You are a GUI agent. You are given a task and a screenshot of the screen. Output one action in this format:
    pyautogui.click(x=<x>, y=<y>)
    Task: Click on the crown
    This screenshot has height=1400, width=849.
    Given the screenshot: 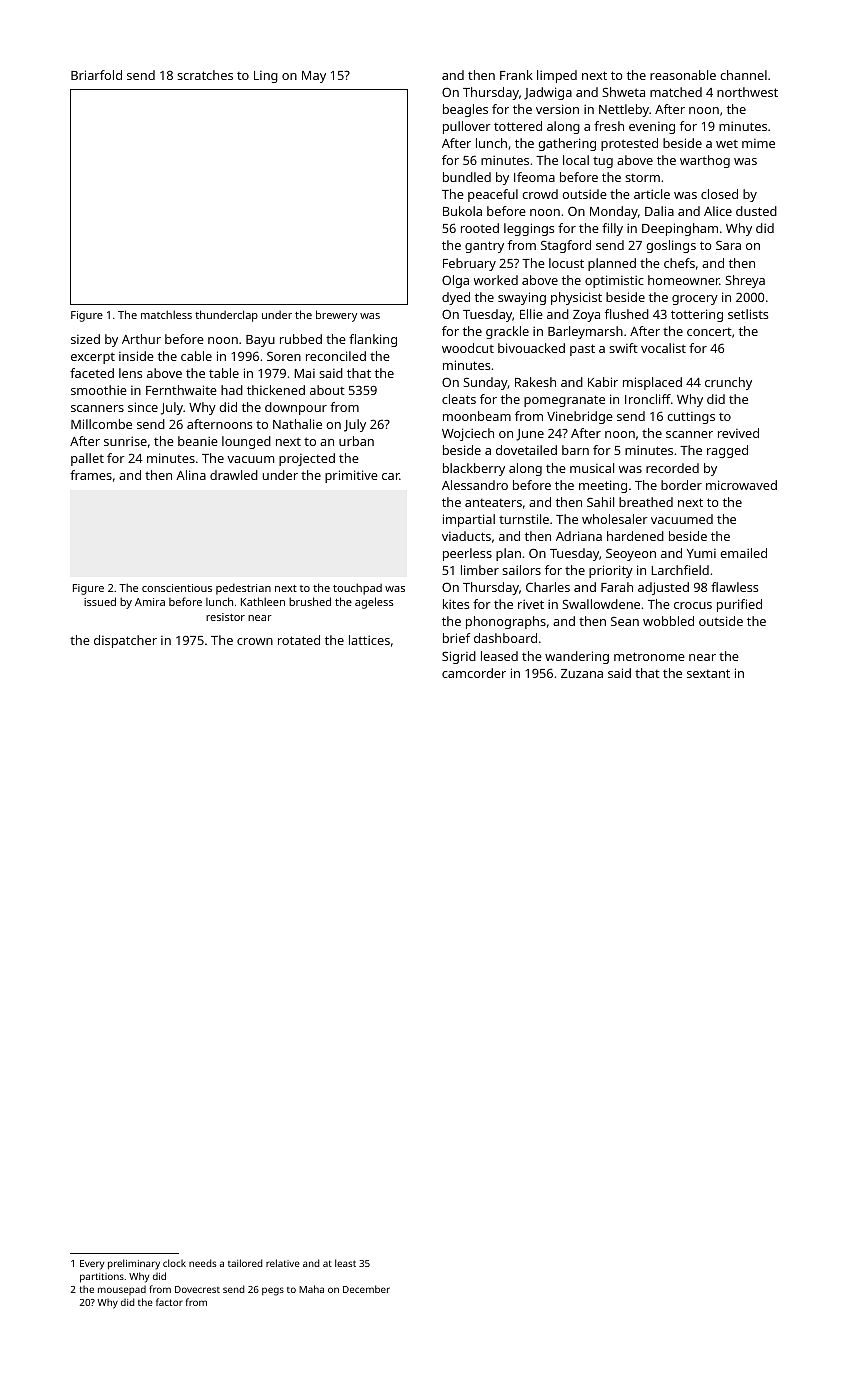 What is the action you would take?
    pyautogui.click(x=255, y=641)
